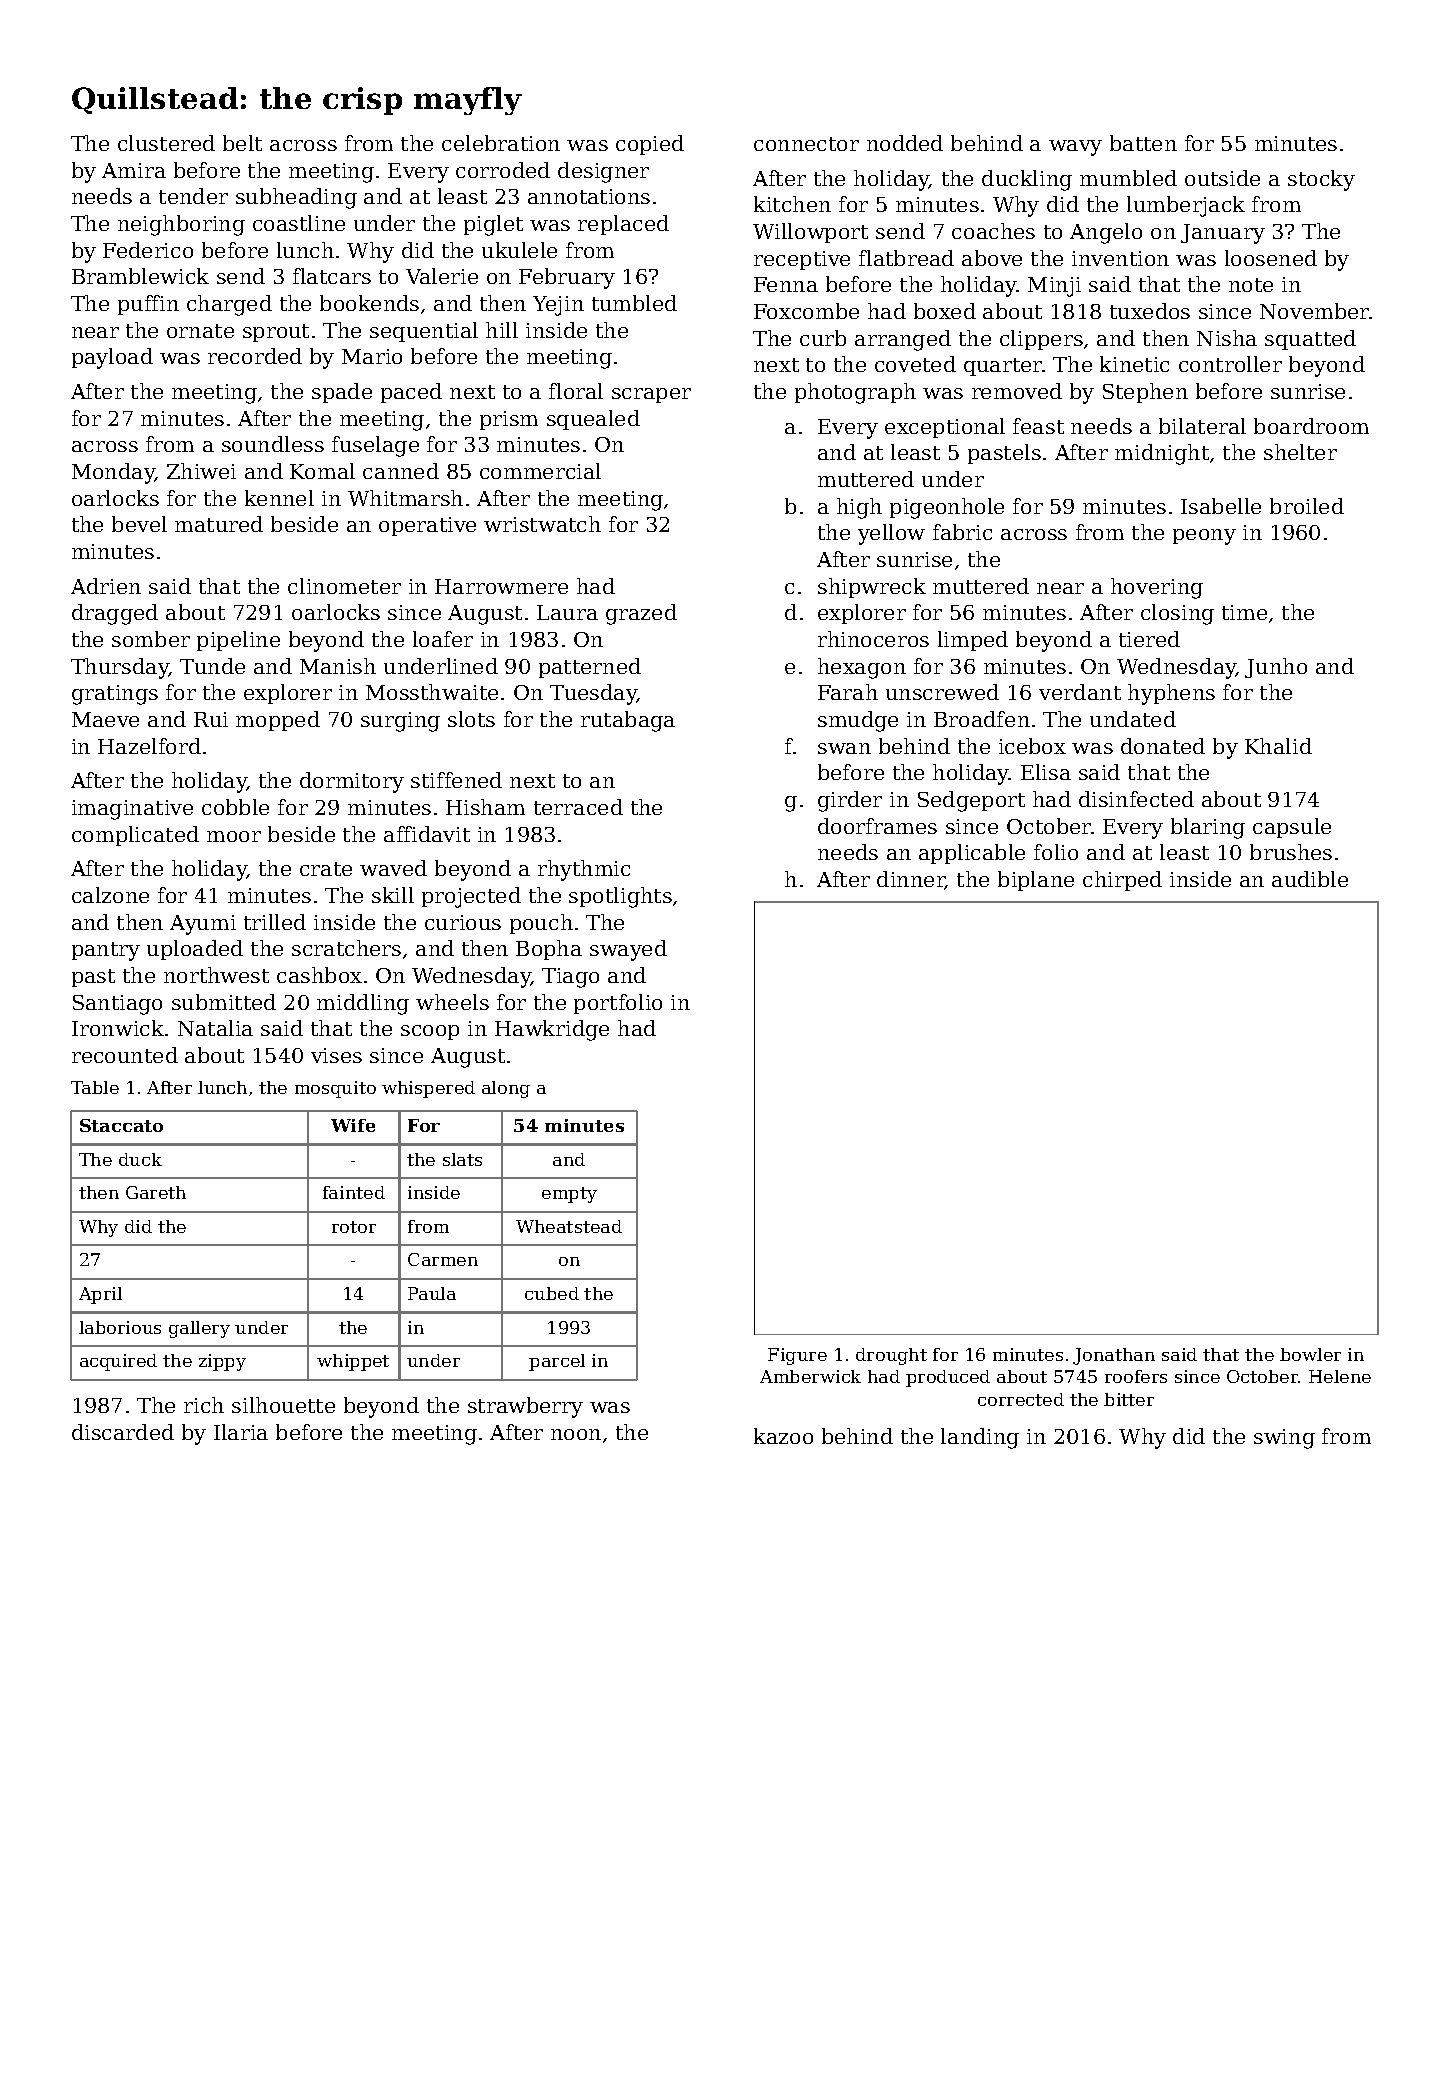  What do you see at coordinates (332, 276) in the document?
I see `flatcars` at bounding box center [332, 276].
